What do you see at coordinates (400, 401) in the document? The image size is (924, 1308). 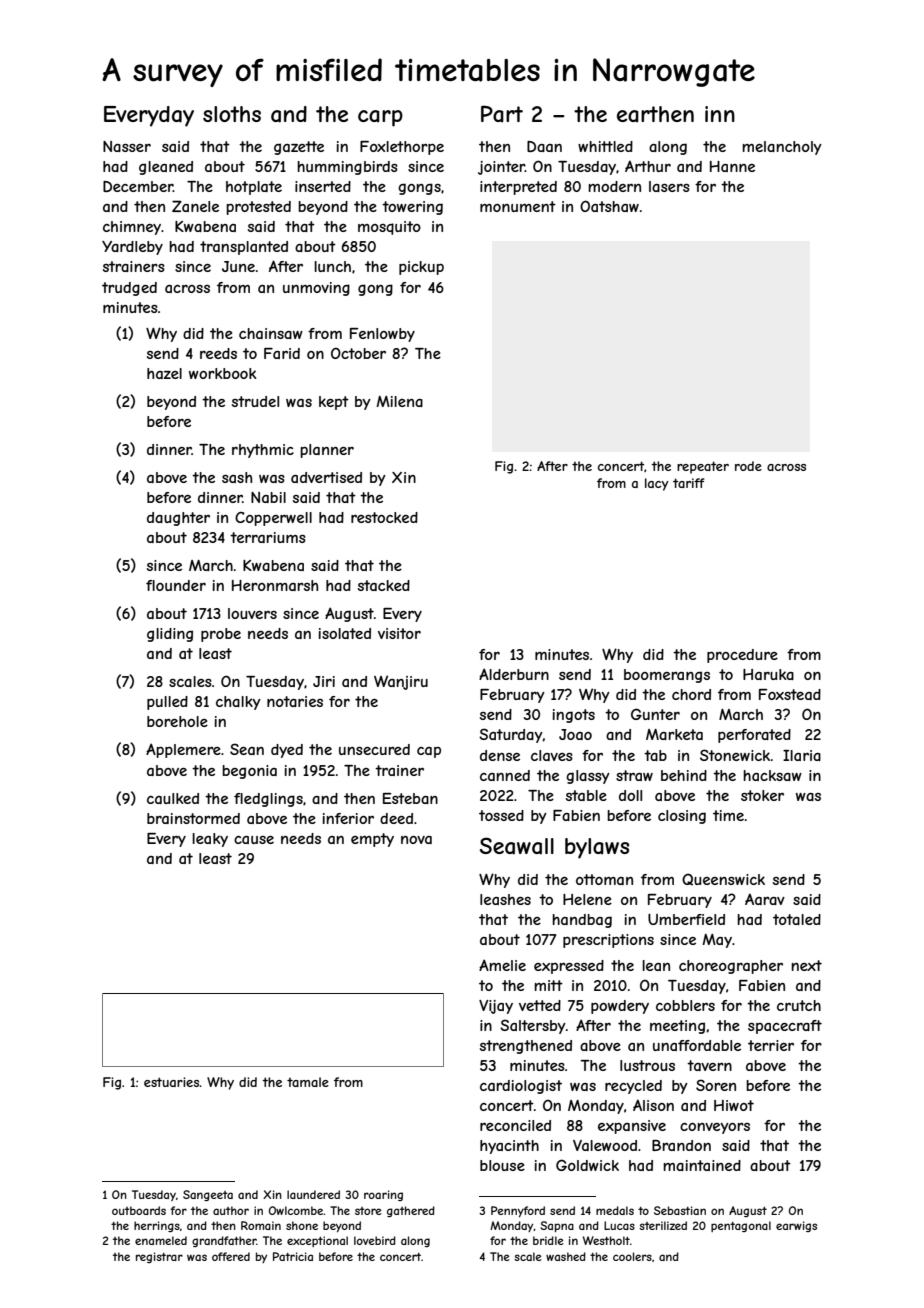 I see `Milena` at bounding box center [400, 401].
